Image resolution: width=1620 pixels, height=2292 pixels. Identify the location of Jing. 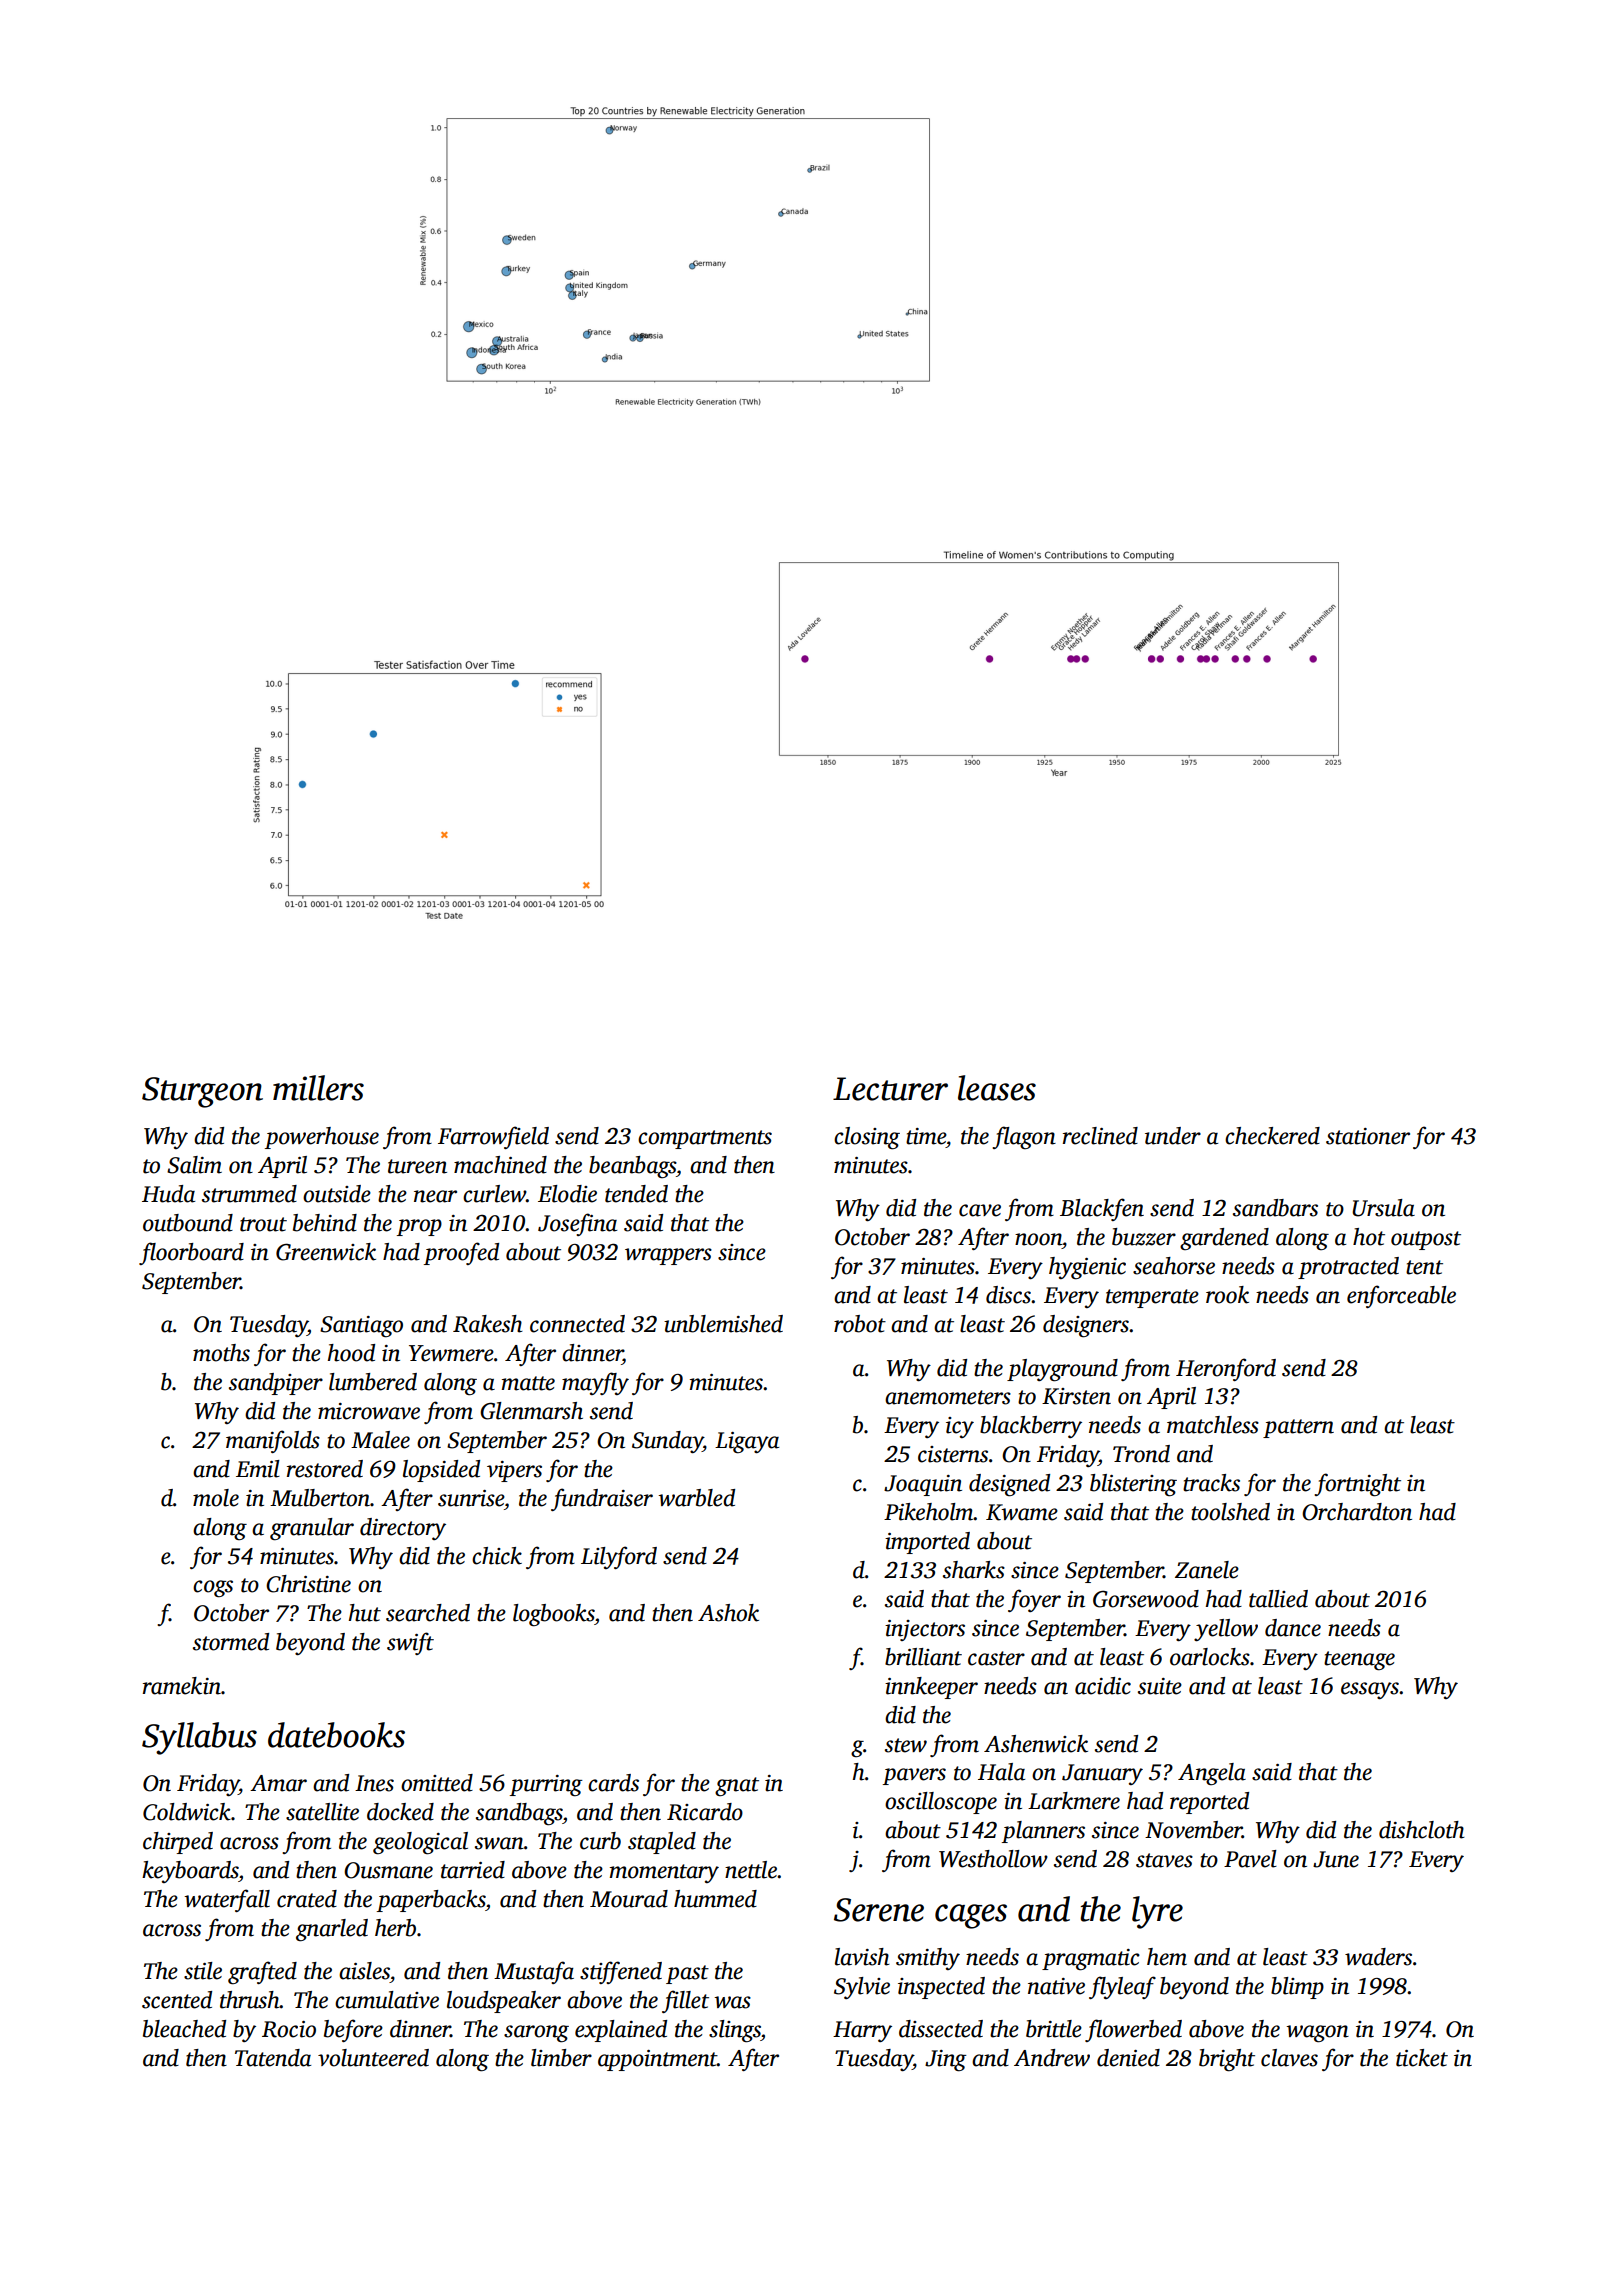
(946, 2061).
